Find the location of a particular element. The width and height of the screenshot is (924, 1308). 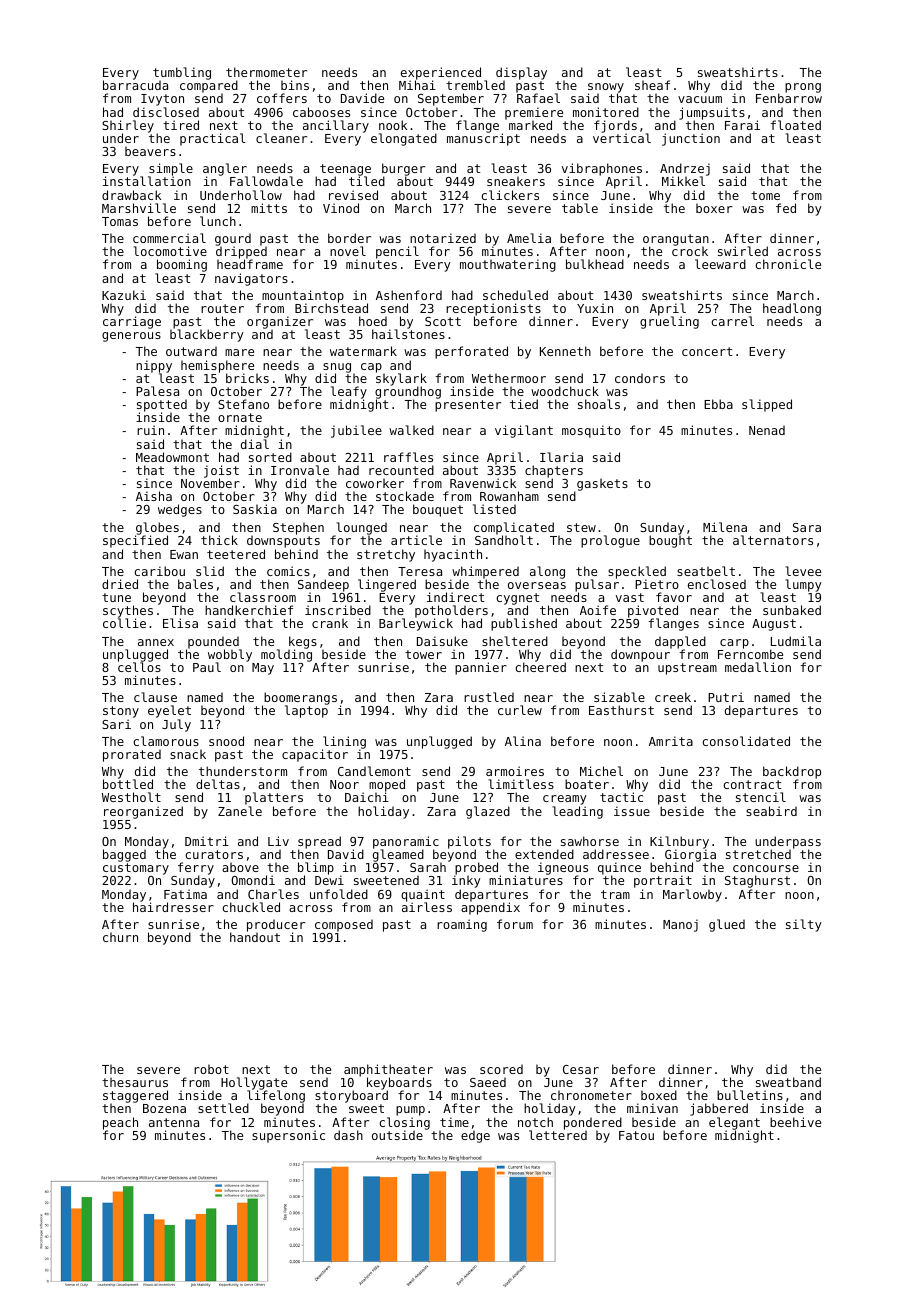

cygnet is located at coordinates (517, 599).
